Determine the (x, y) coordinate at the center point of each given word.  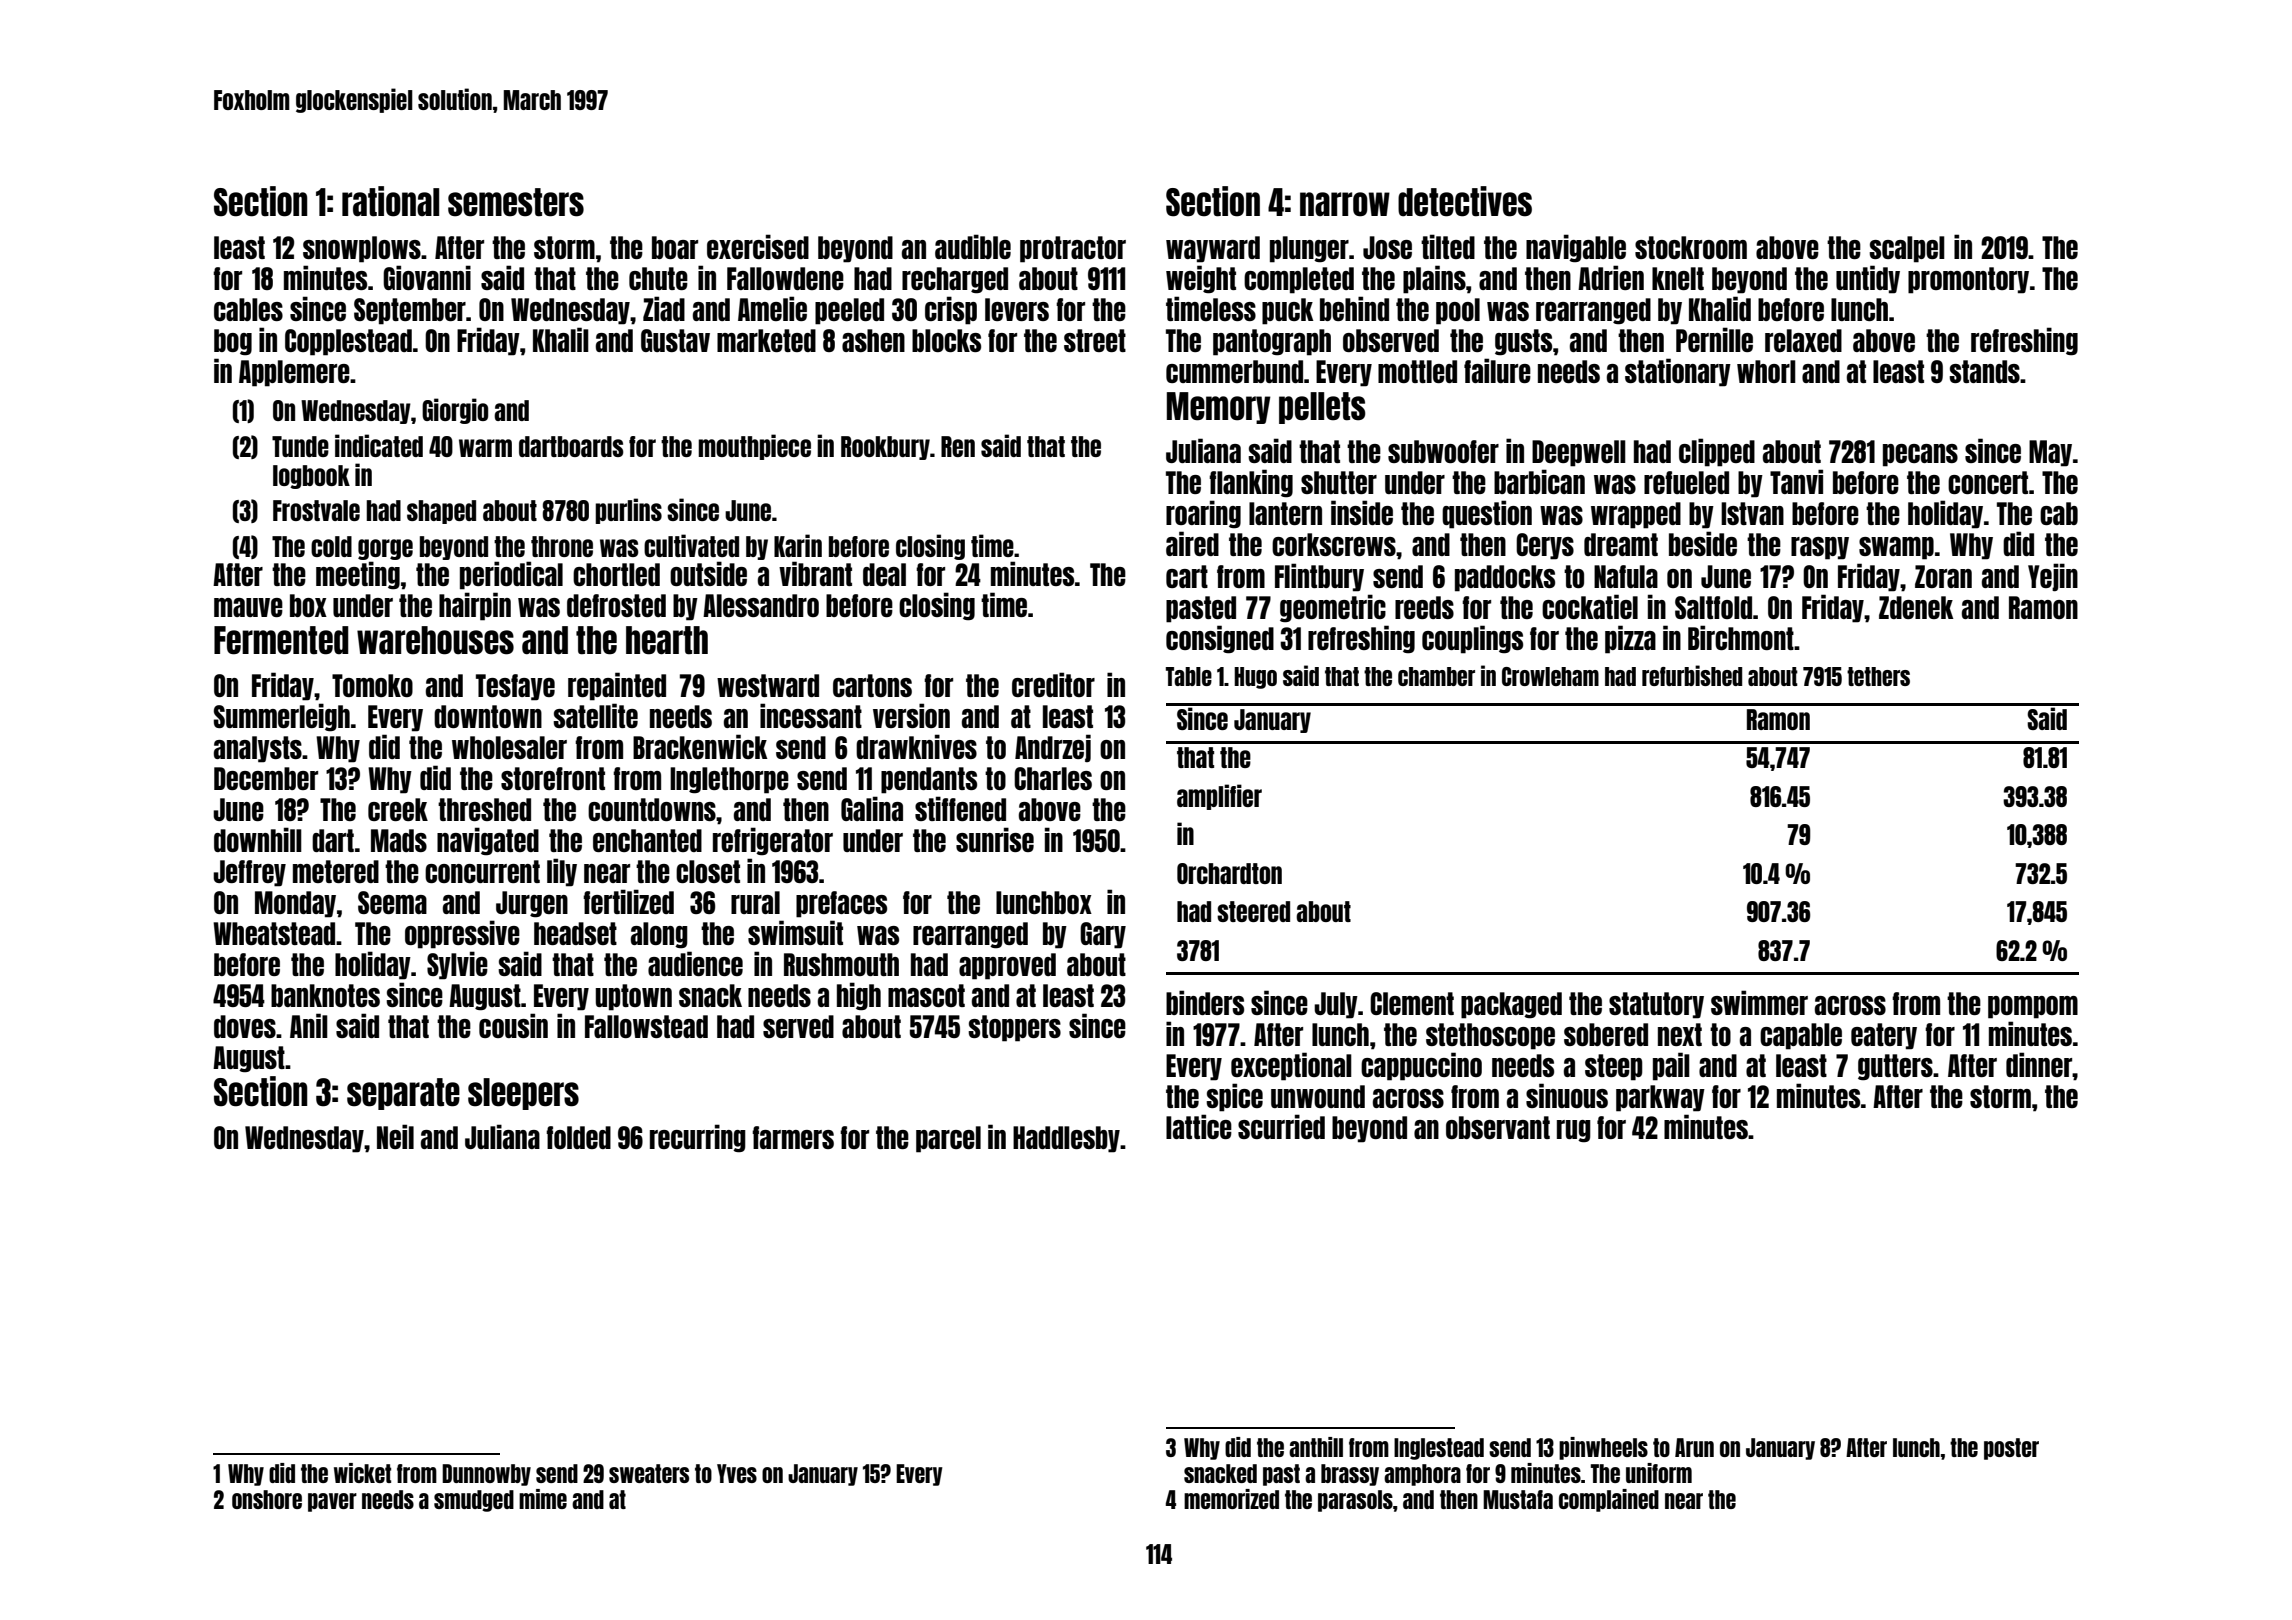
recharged (955, 280)
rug (1574, 1131)
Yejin (2053, 577)
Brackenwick (700, 746)
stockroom (1691, 247)
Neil (395, 1136)
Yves (737, 1473)
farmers (793, 1137)
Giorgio (455, 411)
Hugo (1255, 678)
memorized (1231, 1499)
